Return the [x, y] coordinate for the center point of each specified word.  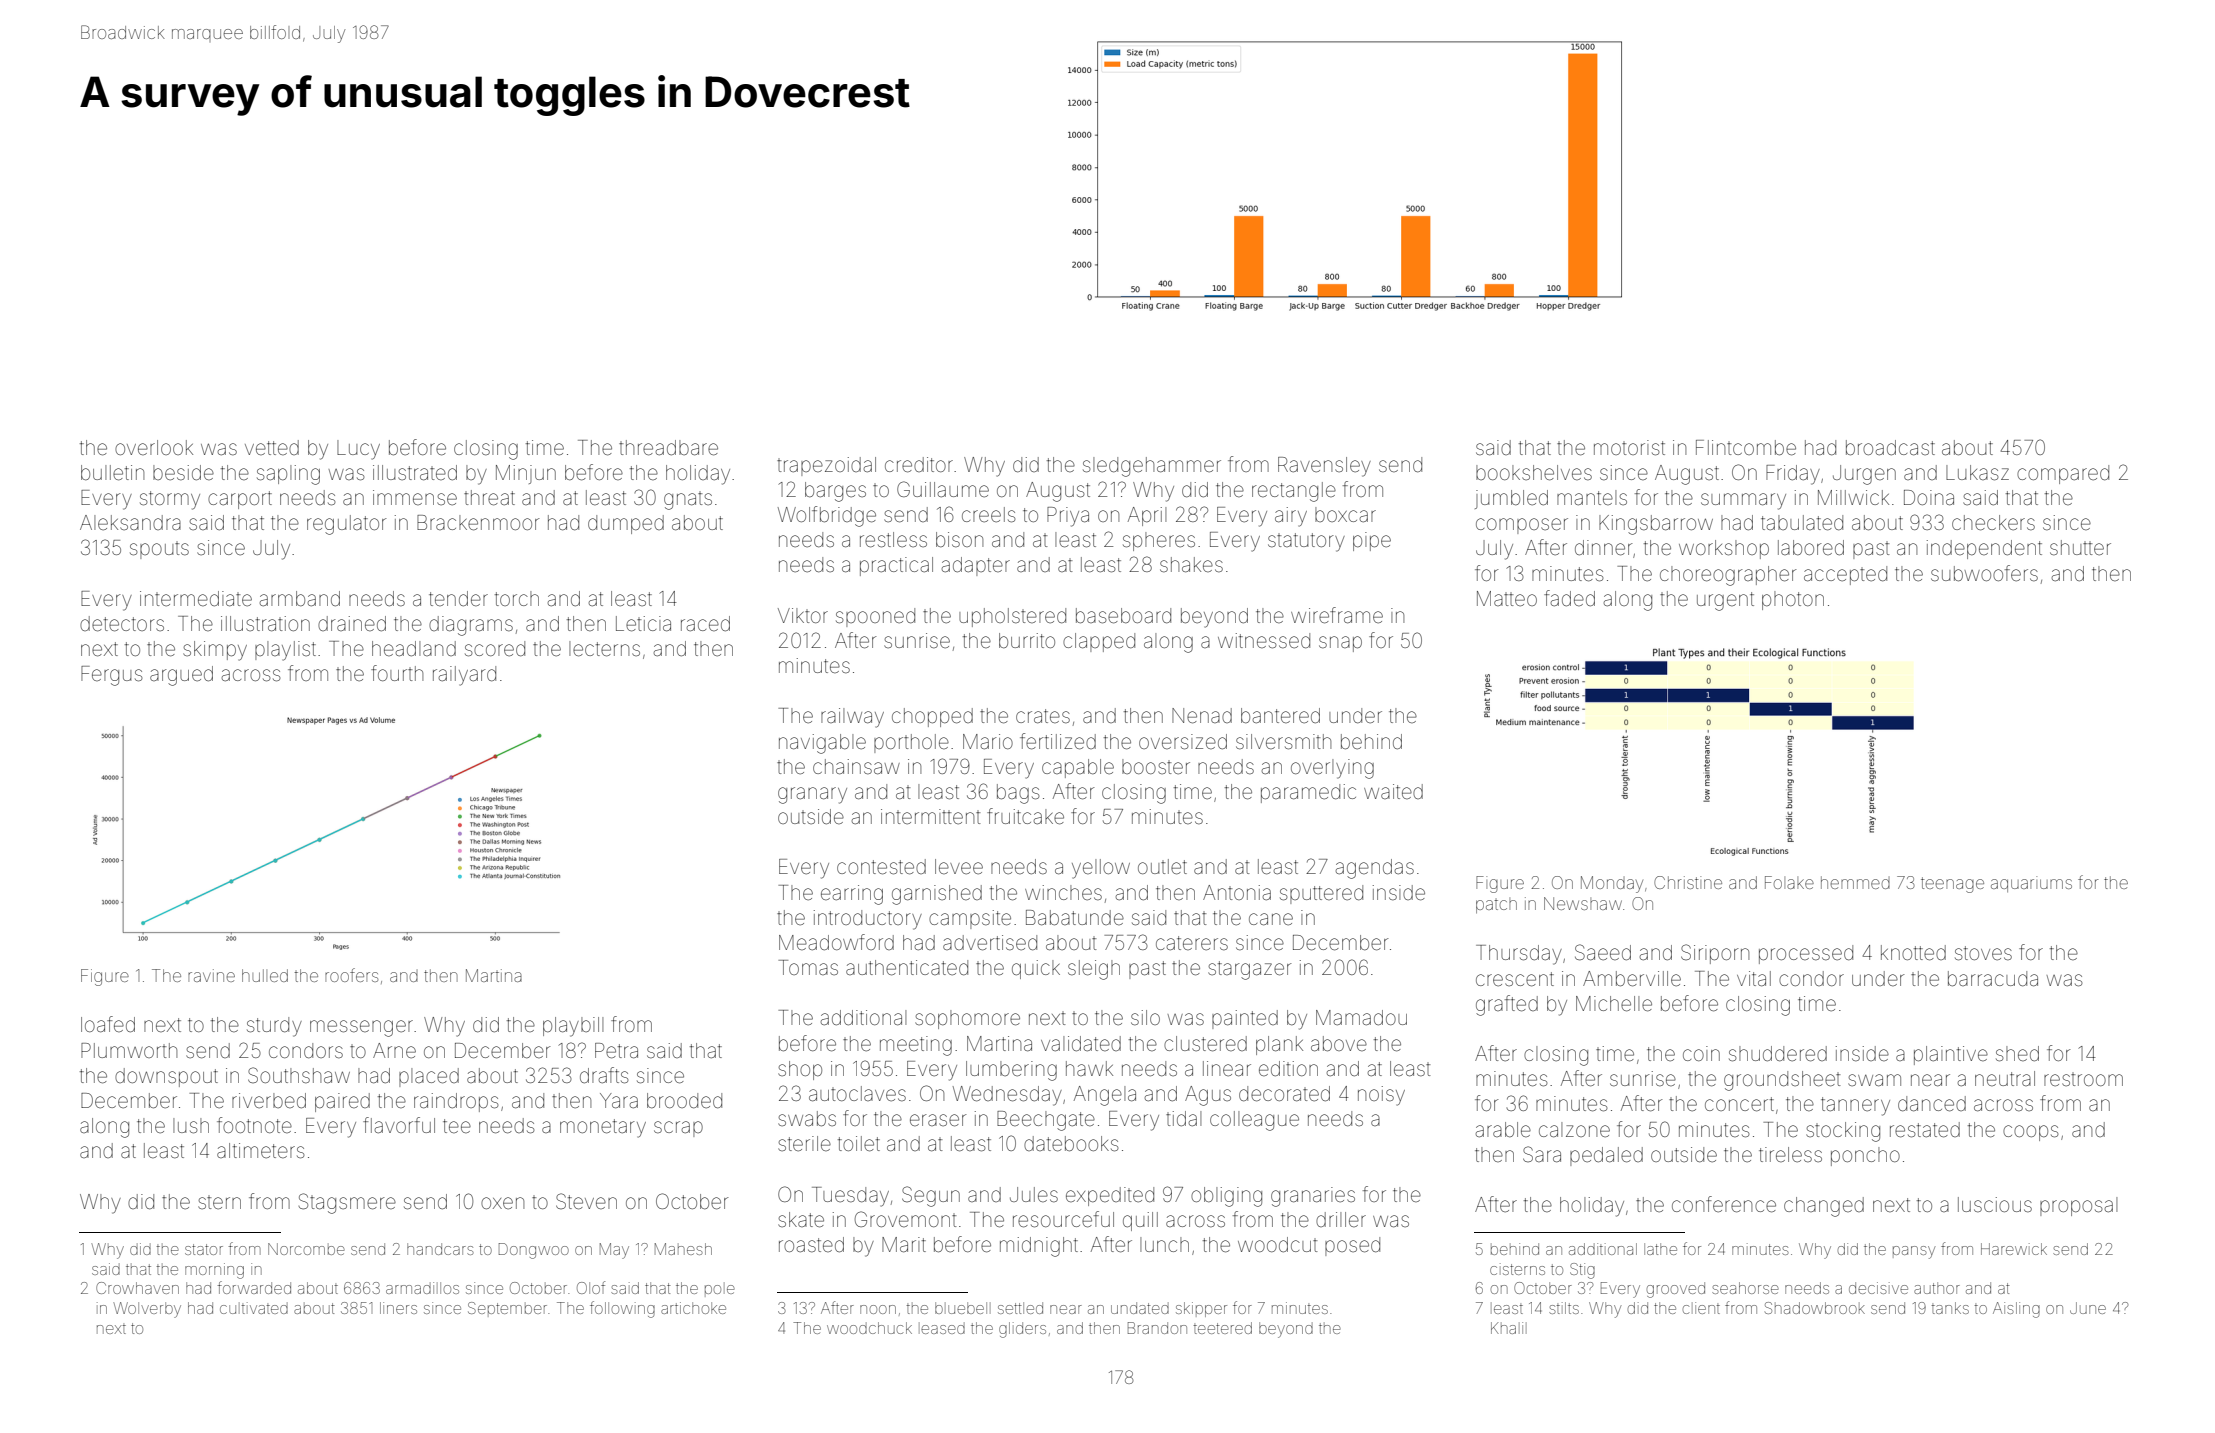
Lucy [358, 450]
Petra [616, 1051]
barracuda [1993, 978]
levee [959, 866]
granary [812, 795]
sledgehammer [1152, 467]
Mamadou [1361, 1017]
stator [204, 1249]
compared [2063, 474]
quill [1140, 1221]
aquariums [2031, 884]
